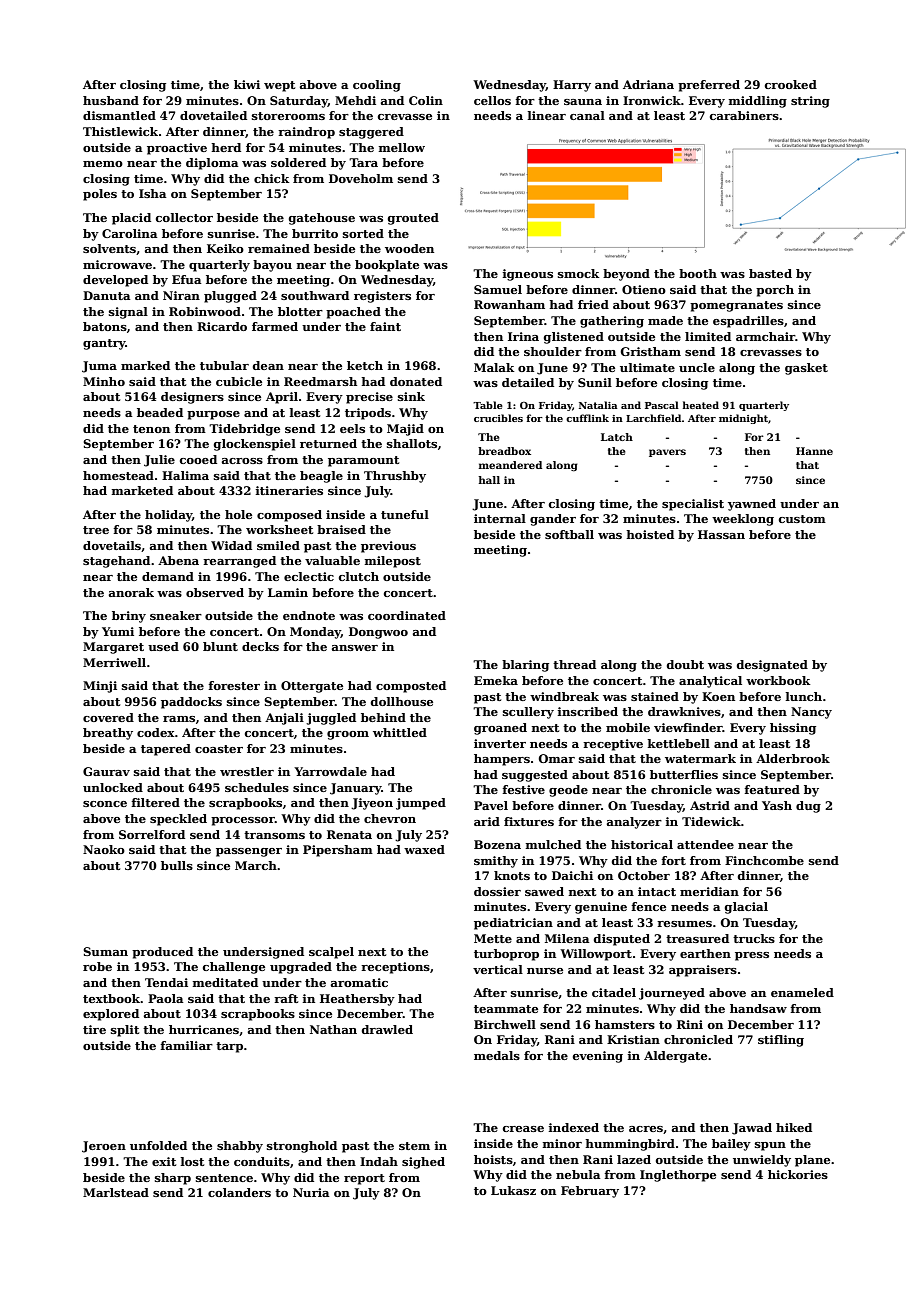 Image resolution: width=924 pixels, height=1308 pixels. I want to click on analytical, so click(710, 682).
